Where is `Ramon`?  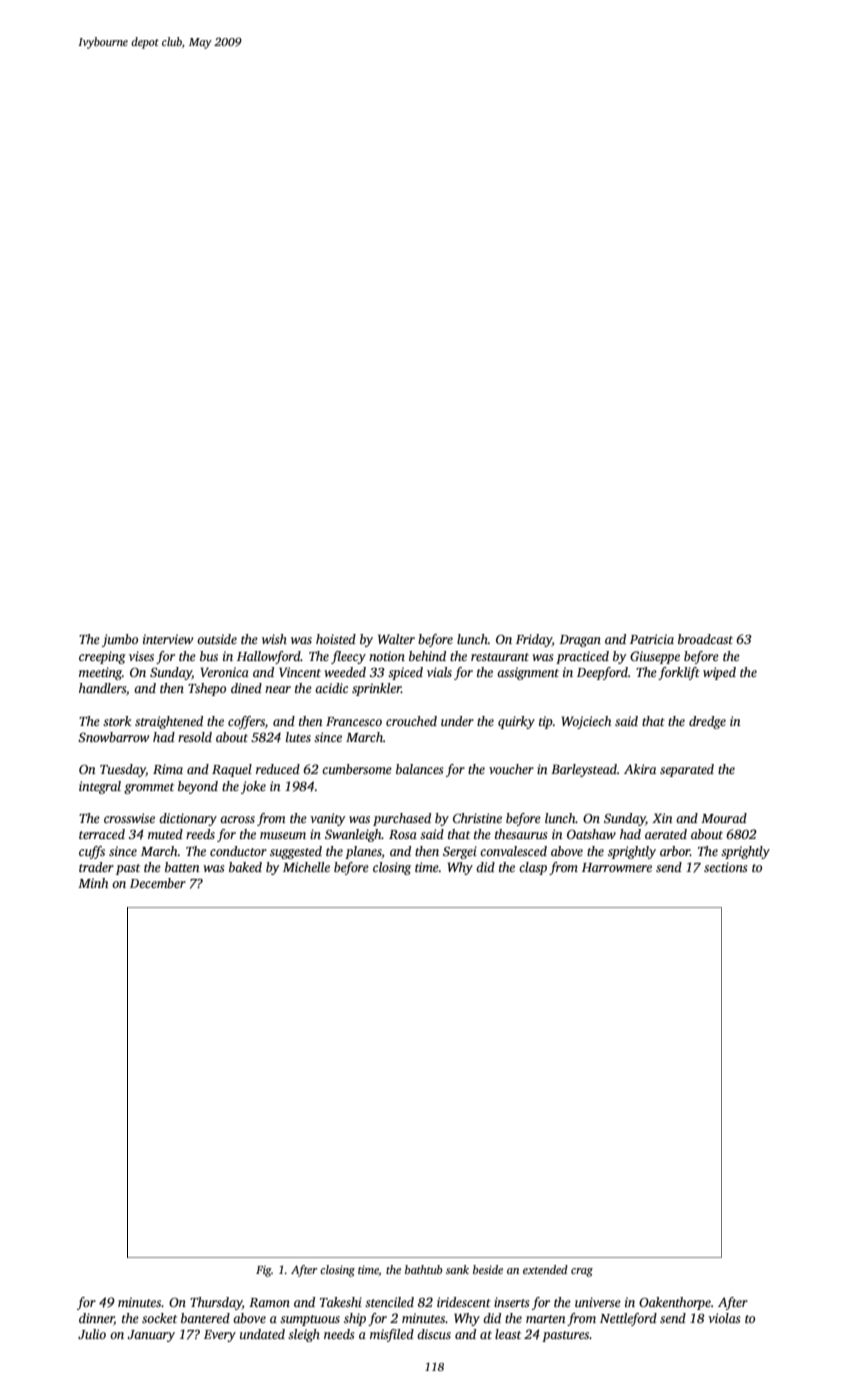 Ramon is located at coordinates (269, 1302).
